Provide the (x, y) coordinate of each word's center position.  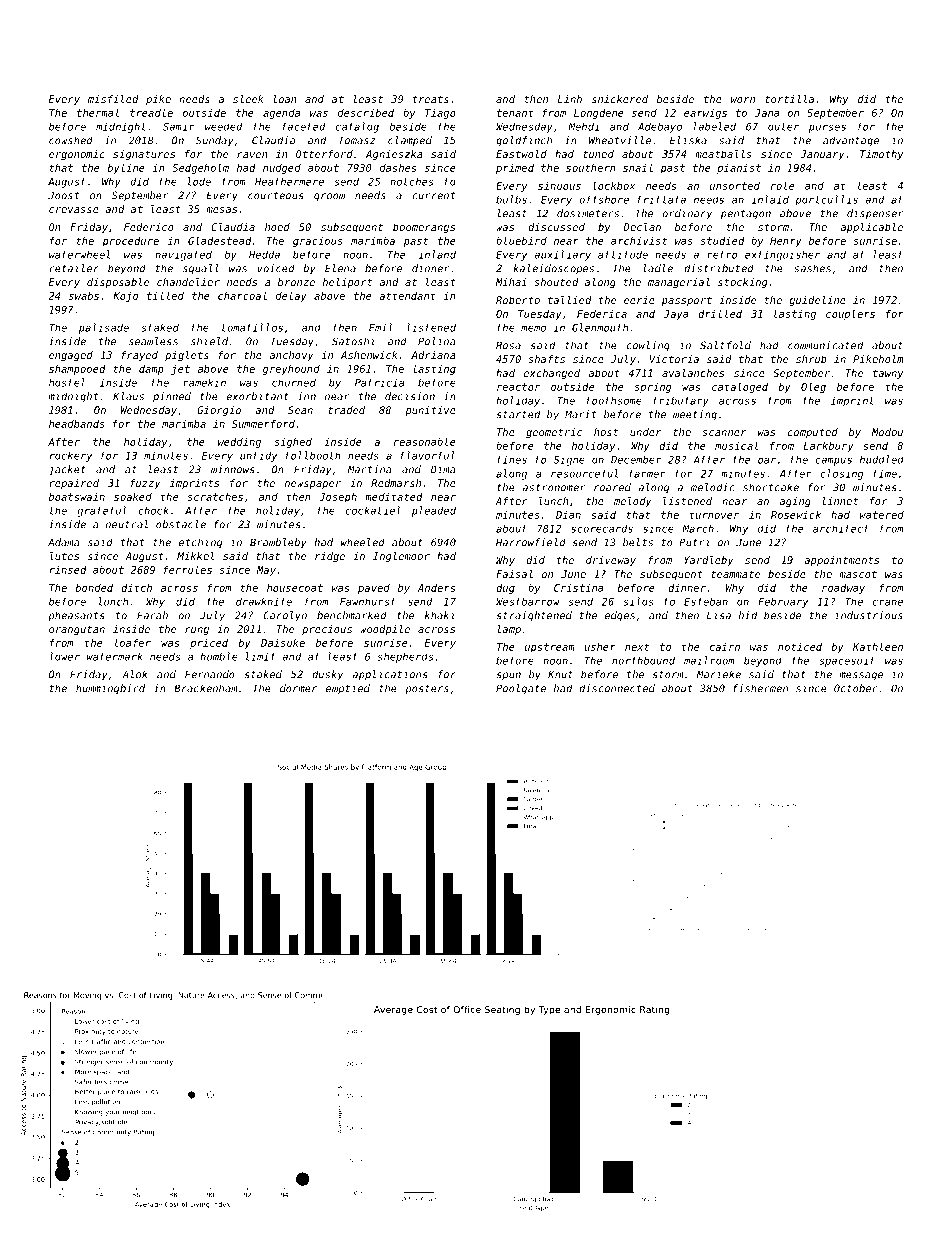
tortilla (789, 99)
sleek (248, 99)
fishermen (760, 688)
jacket (67, 470)
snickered (620, 99)
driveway (611, 561)
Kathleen (878, 646)
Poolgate (521, 689)
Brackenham (206, 688)
